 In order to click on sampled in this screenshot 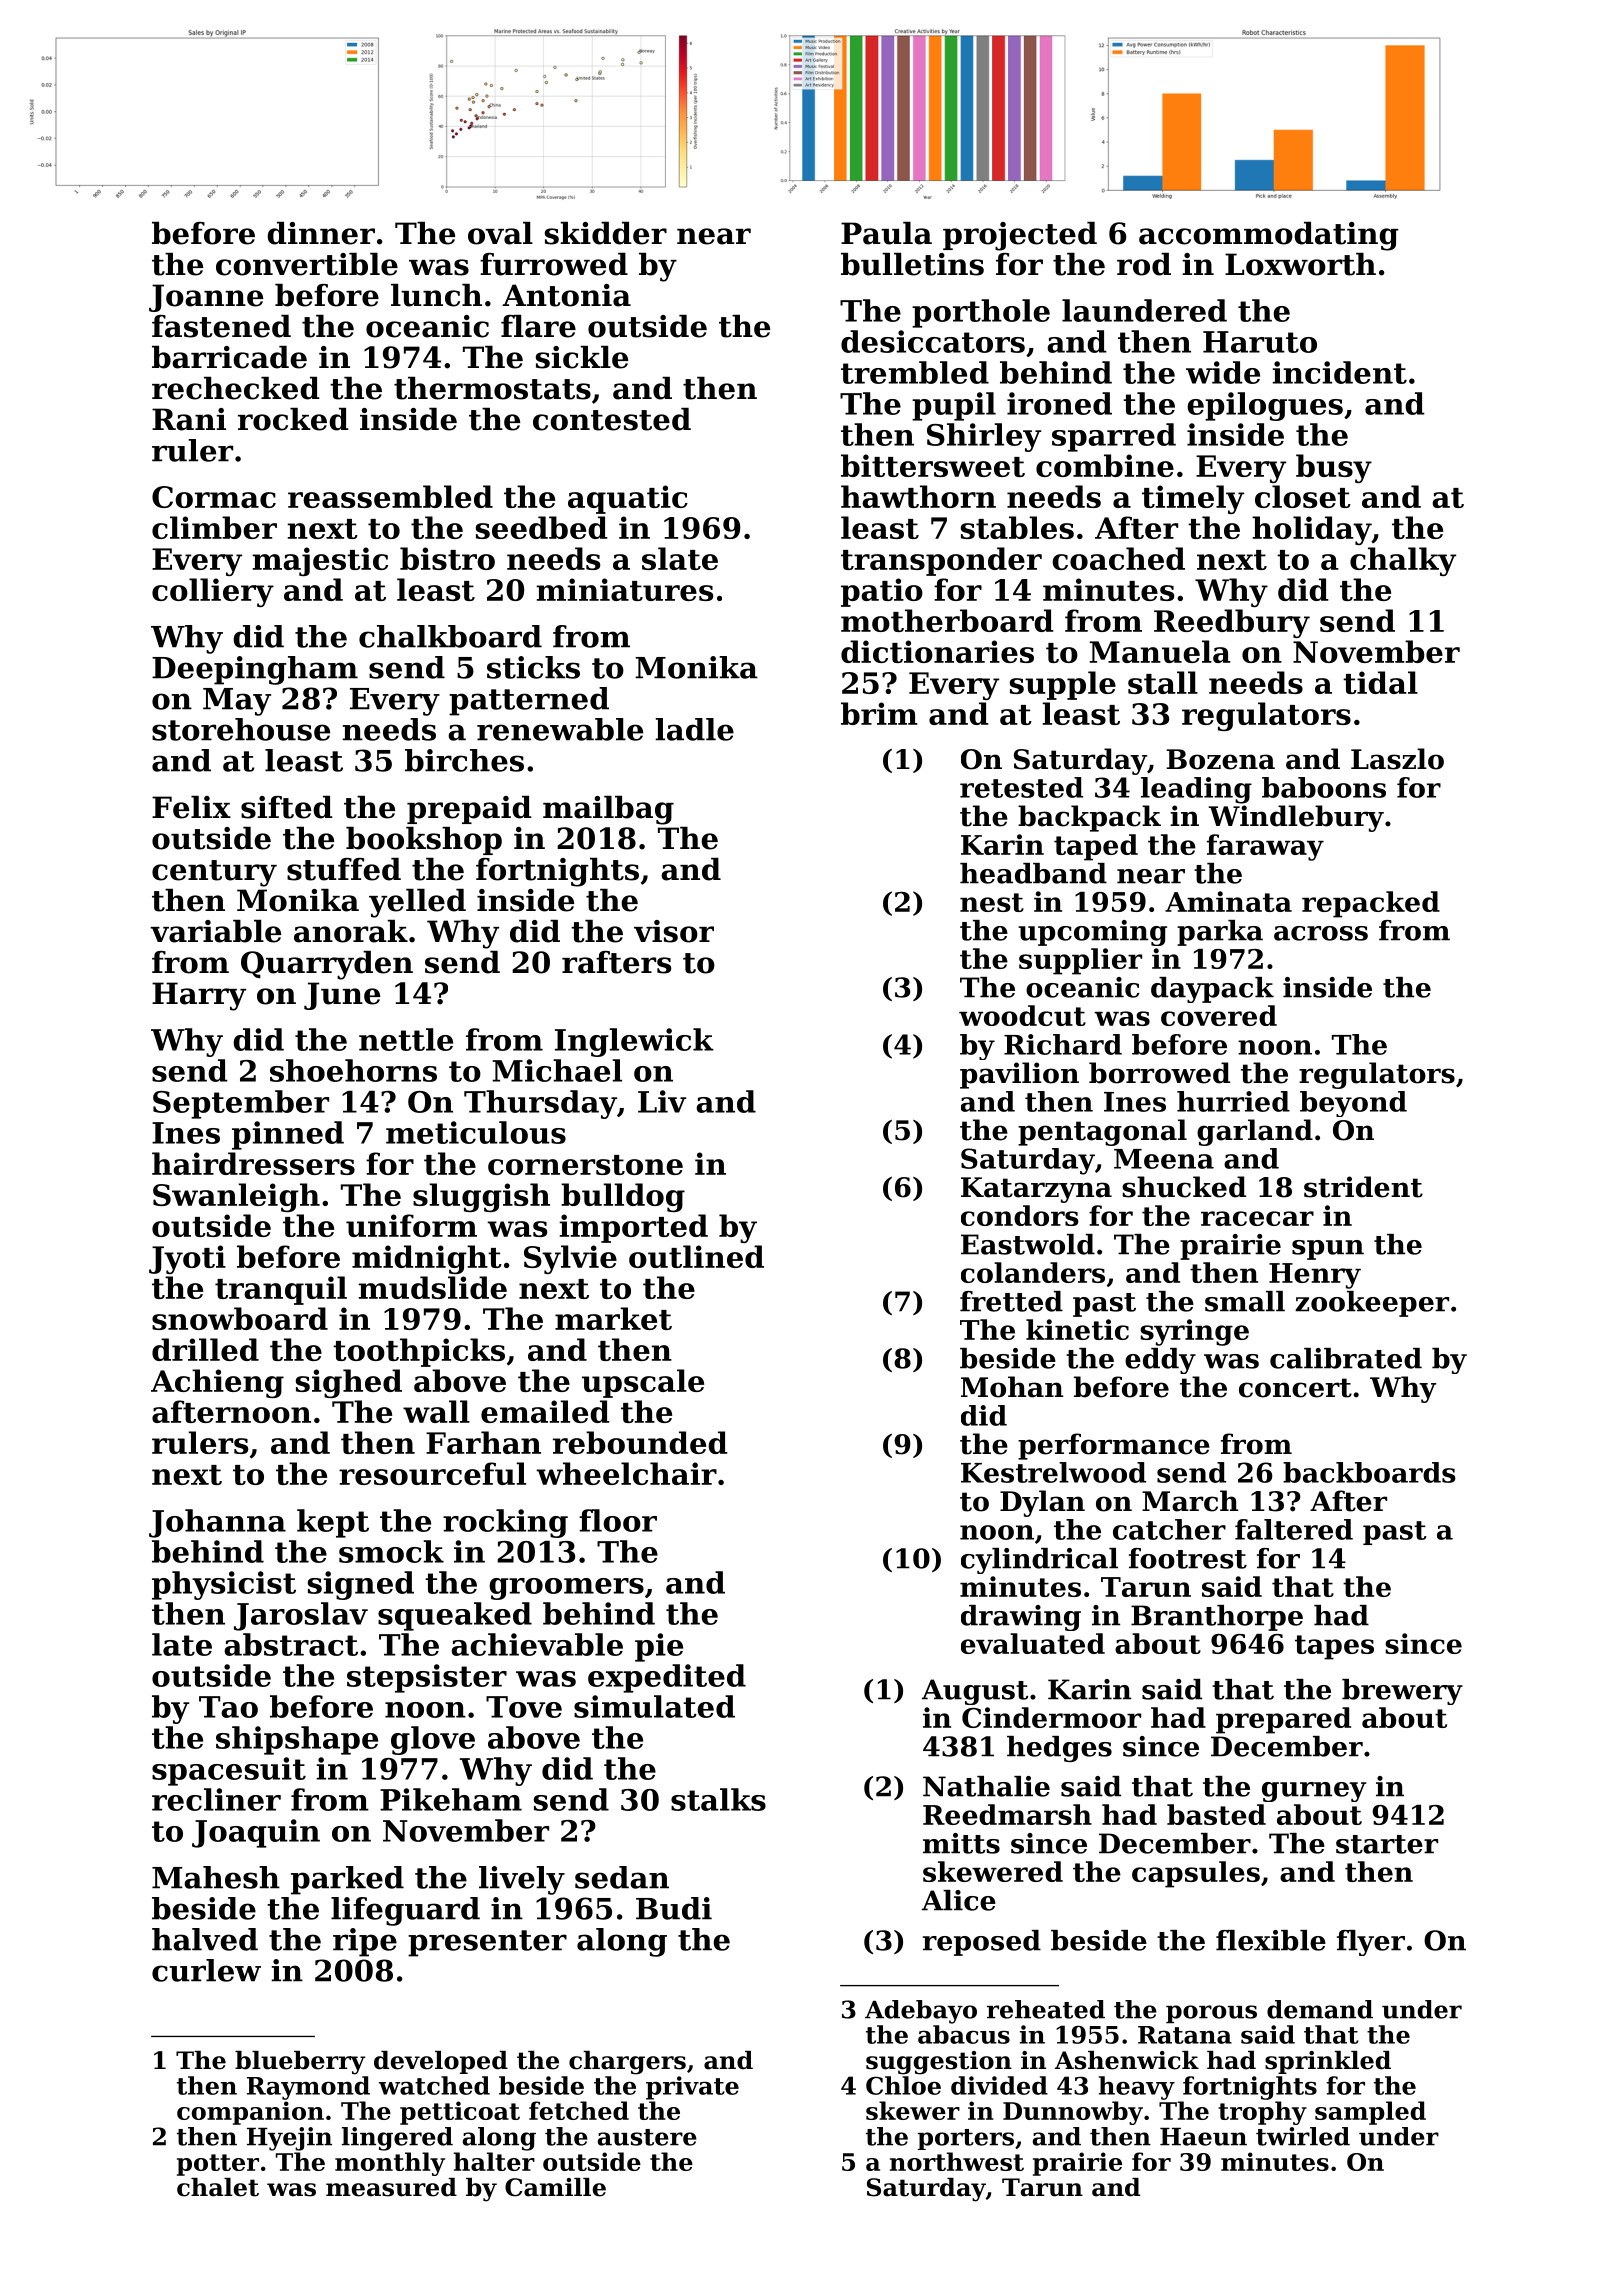, I will do `click(1370, 2113)`.
